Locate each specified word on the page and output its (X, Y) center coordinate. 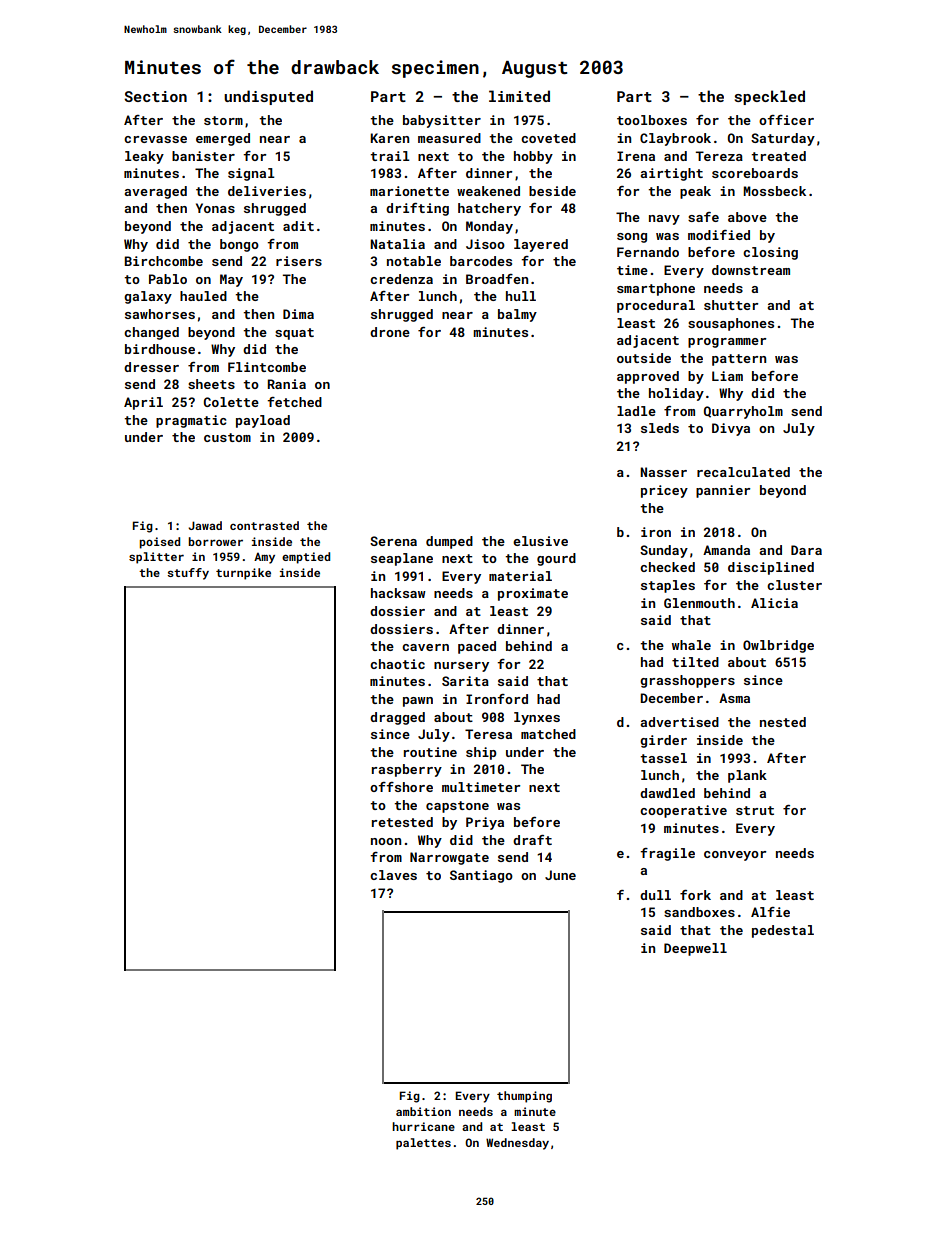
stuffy (188, 574)
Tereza (719, 156)
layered (541, 245)
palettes (423, 1144)
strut (755, 810)
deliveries (267, 191)
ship (481, 753)
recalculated (743, 472)
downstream (751, 270)
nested (783, 722)
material (520, 576)
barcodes (481, 261)
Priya (485, 823)
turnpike (243, 574)
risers (299, 261)
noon (386, 841)
